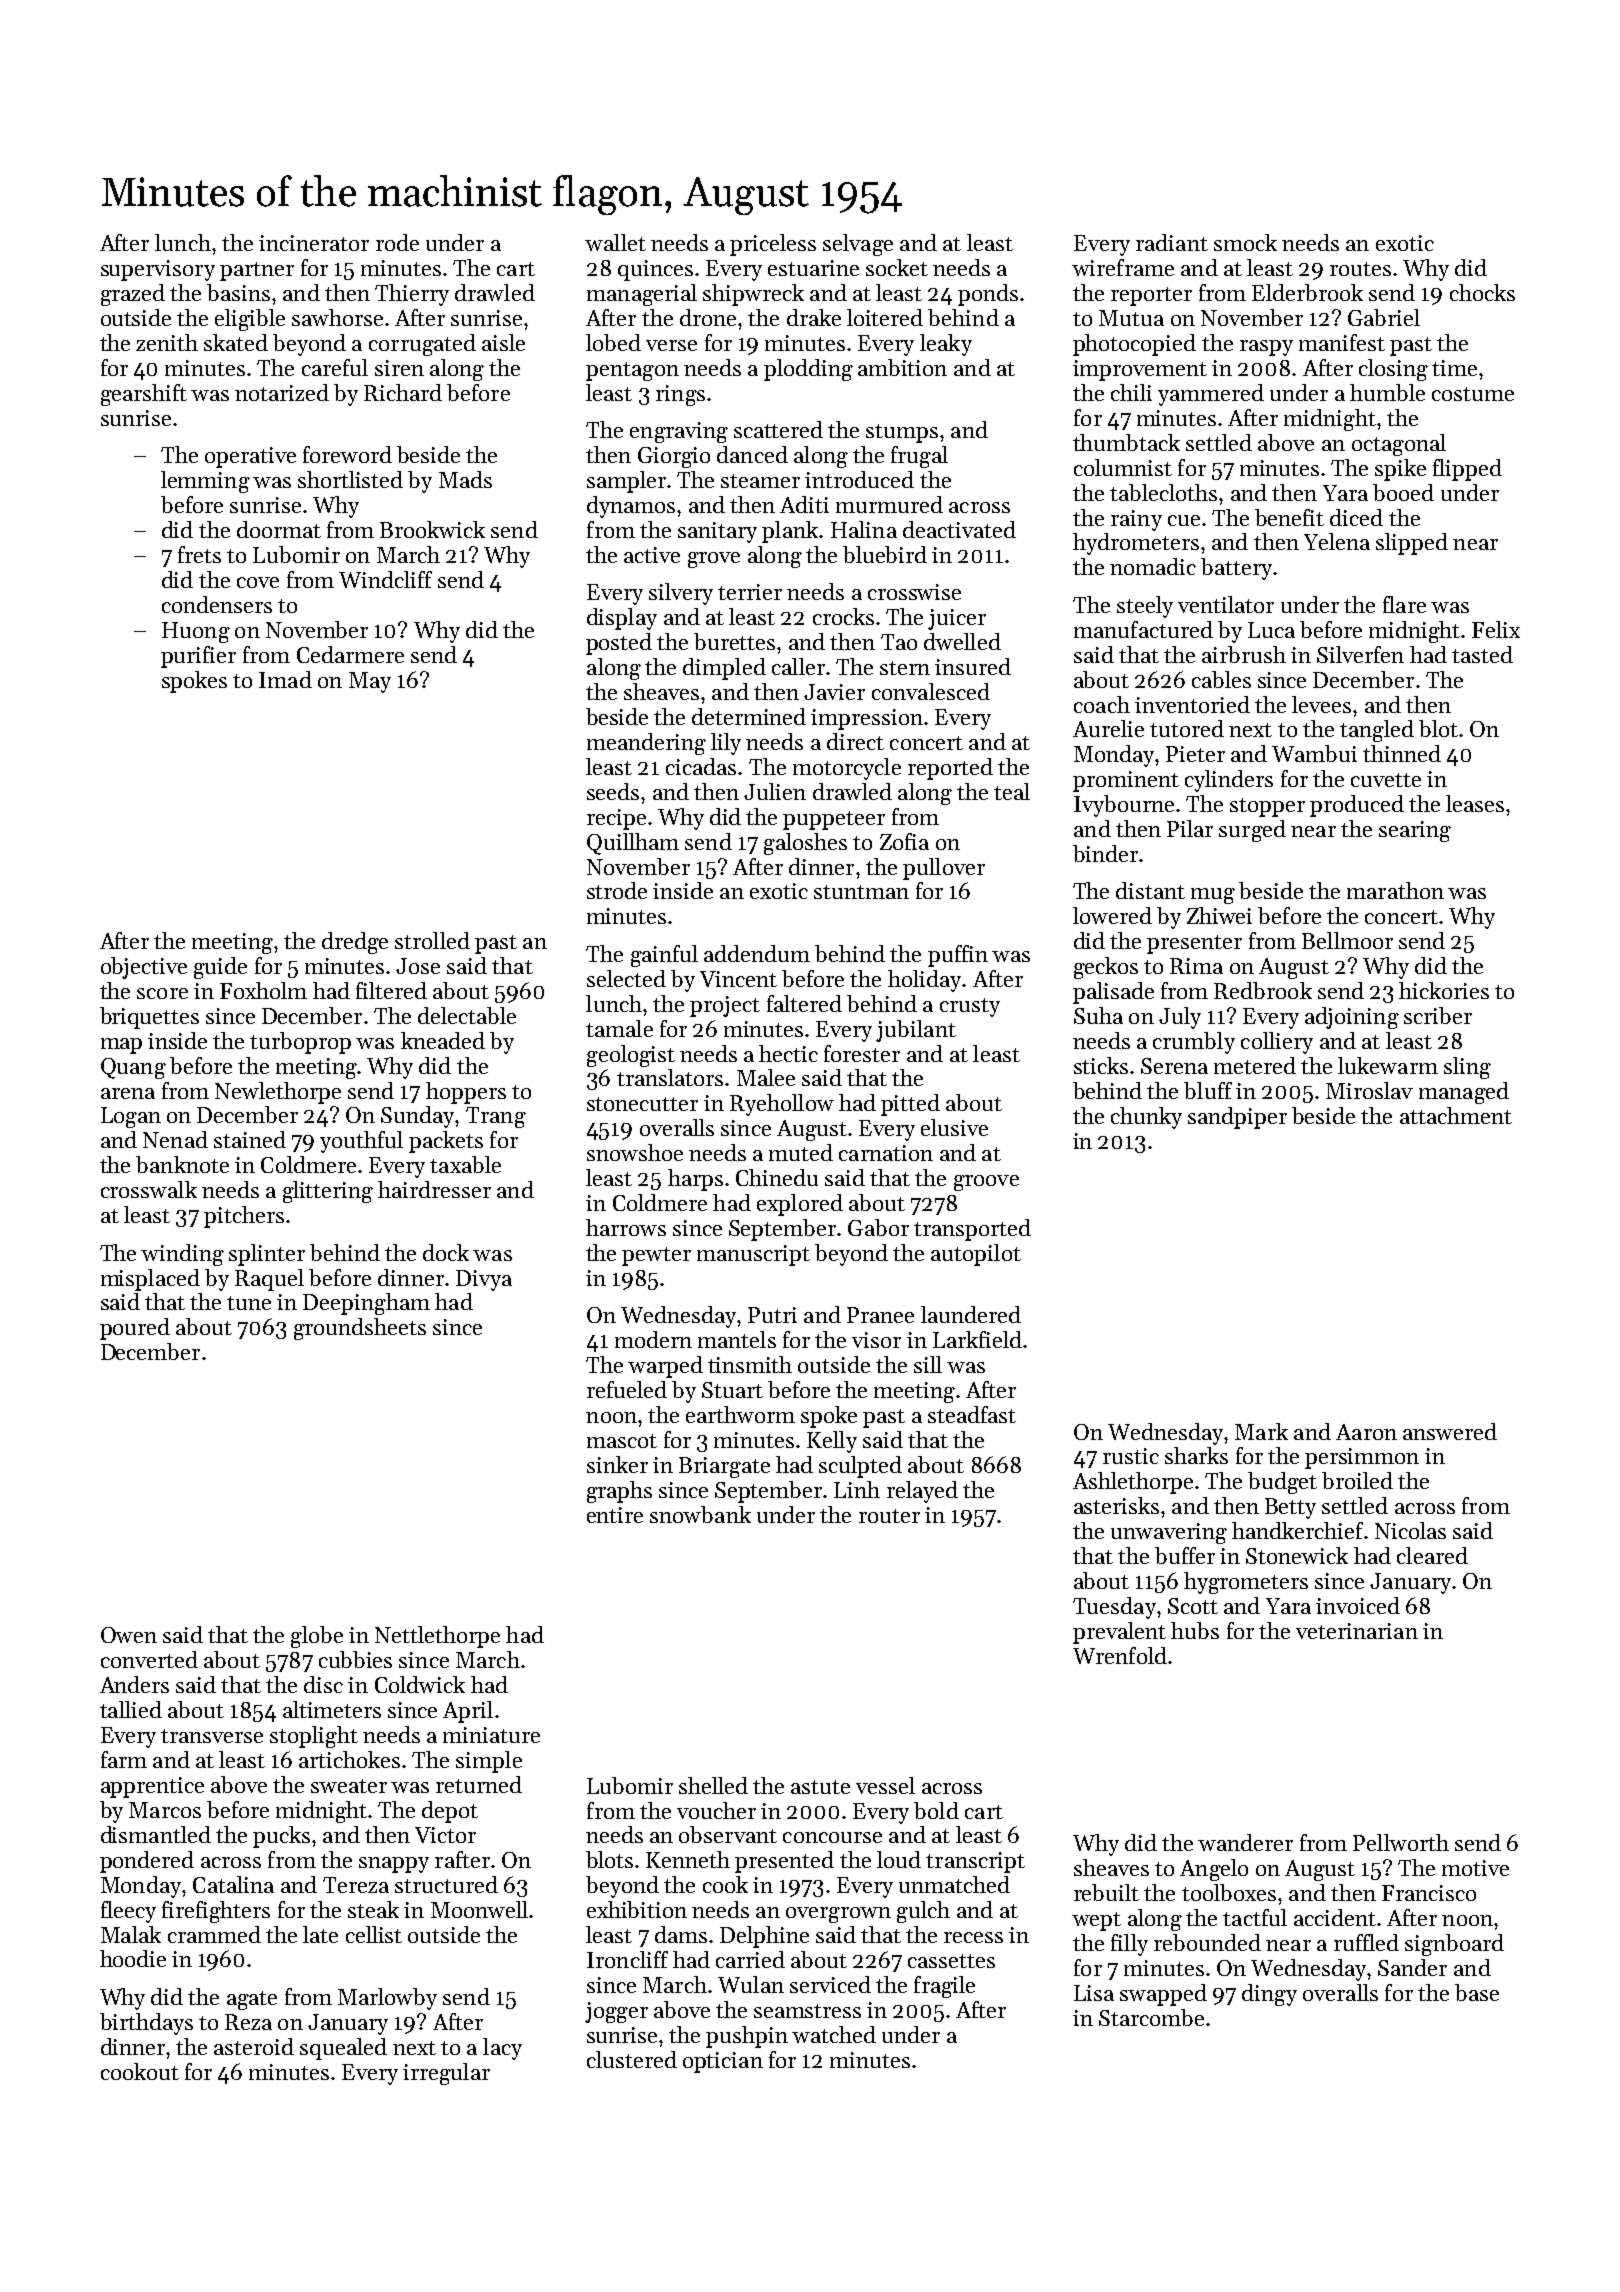 Image resolution: width=1620 pixels, height=2292 pixels. What do you see at coordinates (257, 271) in the page?
I see `partner` at bounding box center [257, 271].
